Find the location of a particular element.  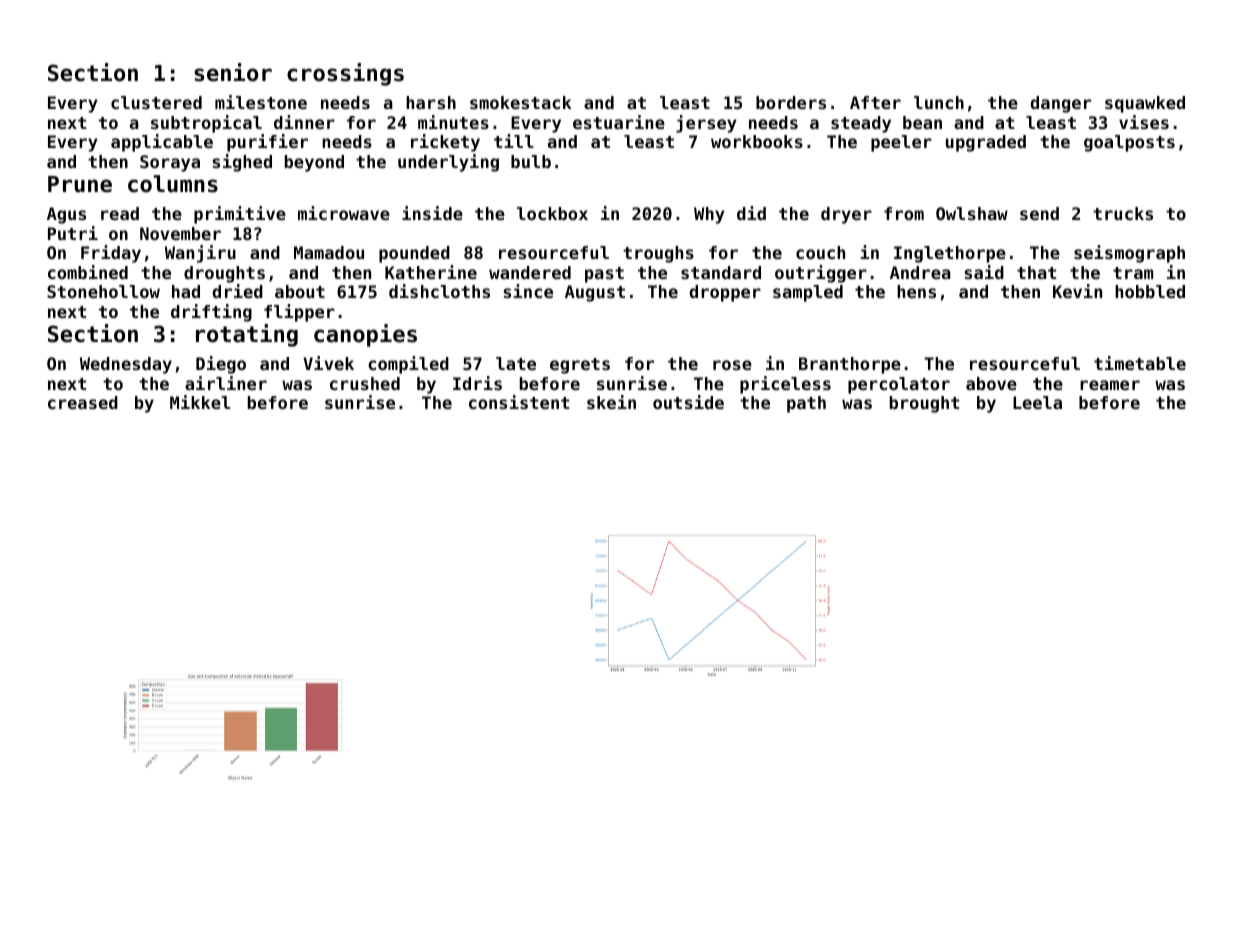

dropper is located at coordinates (725, 293).
